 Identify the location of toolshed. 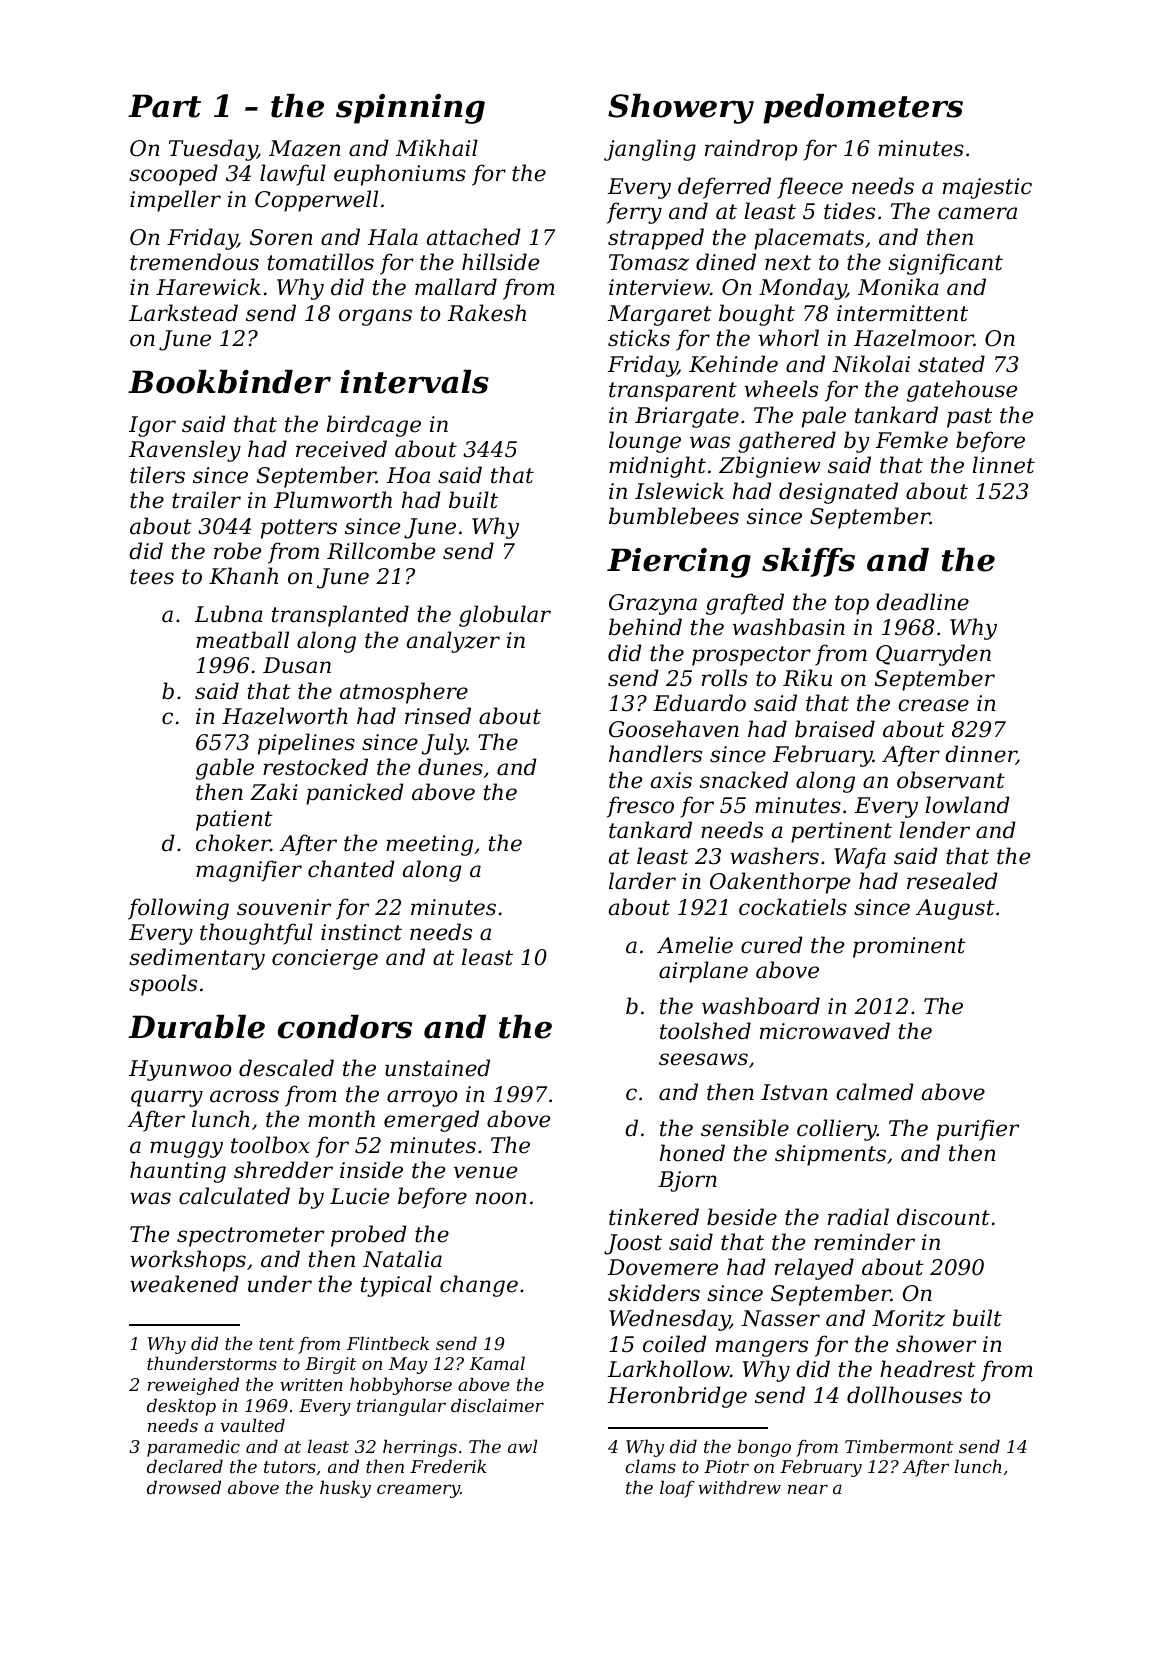
(705, 1031).
